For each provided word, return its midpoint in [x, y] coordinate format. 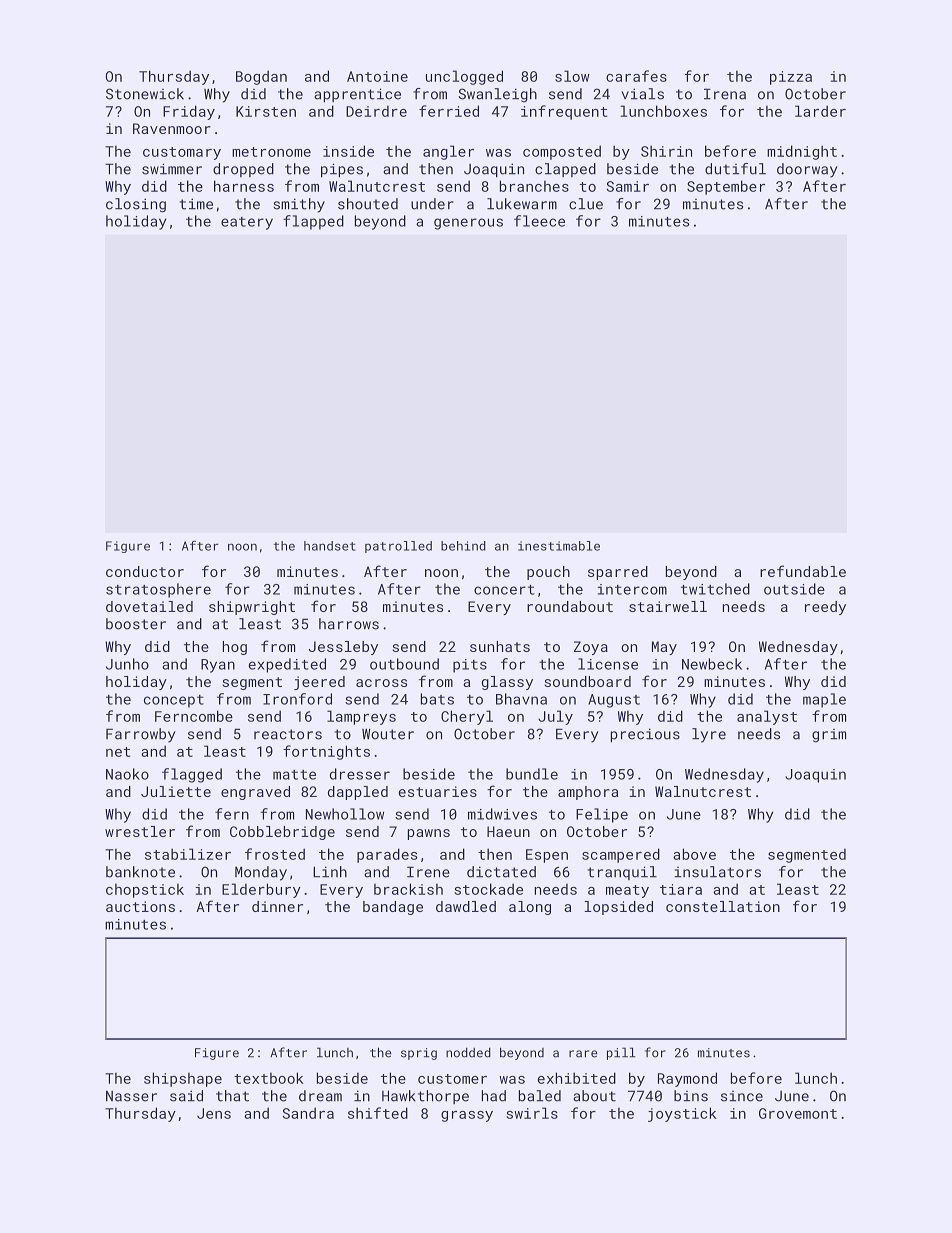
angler [448, 152]
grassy [467, 1116]
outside [794, 589]
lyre [709, 735]
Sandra [308, 1113]
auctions [140, 906]
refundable [803, 571]
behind [463, 546]
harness [244, 186]
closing [136, 205]
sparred [618, 573]
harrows [349, 624]
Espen [547, 856]
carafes [636, 76]
